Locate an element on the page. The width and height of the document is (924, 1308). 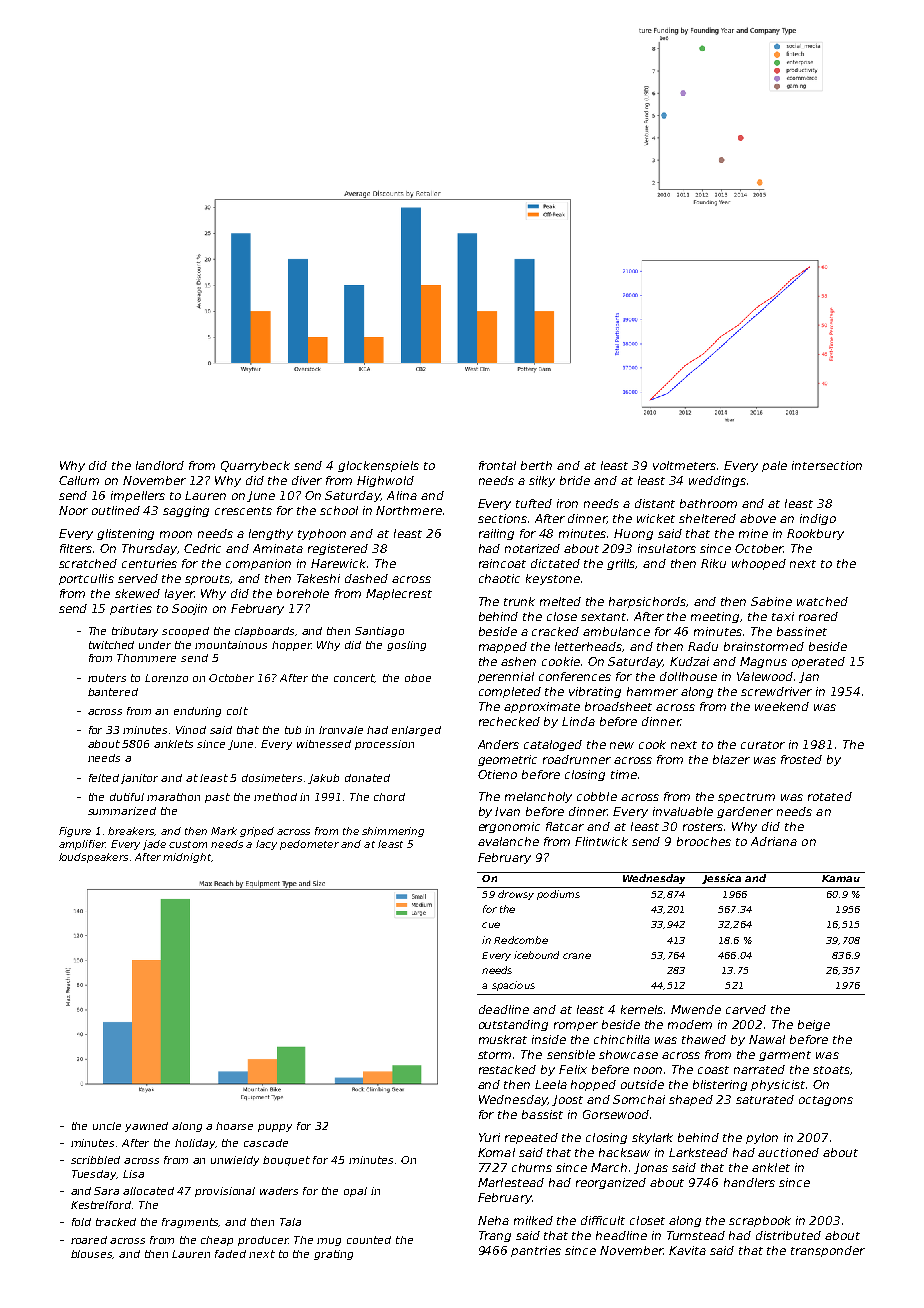
intersection is located at coordinates (827, 465).
